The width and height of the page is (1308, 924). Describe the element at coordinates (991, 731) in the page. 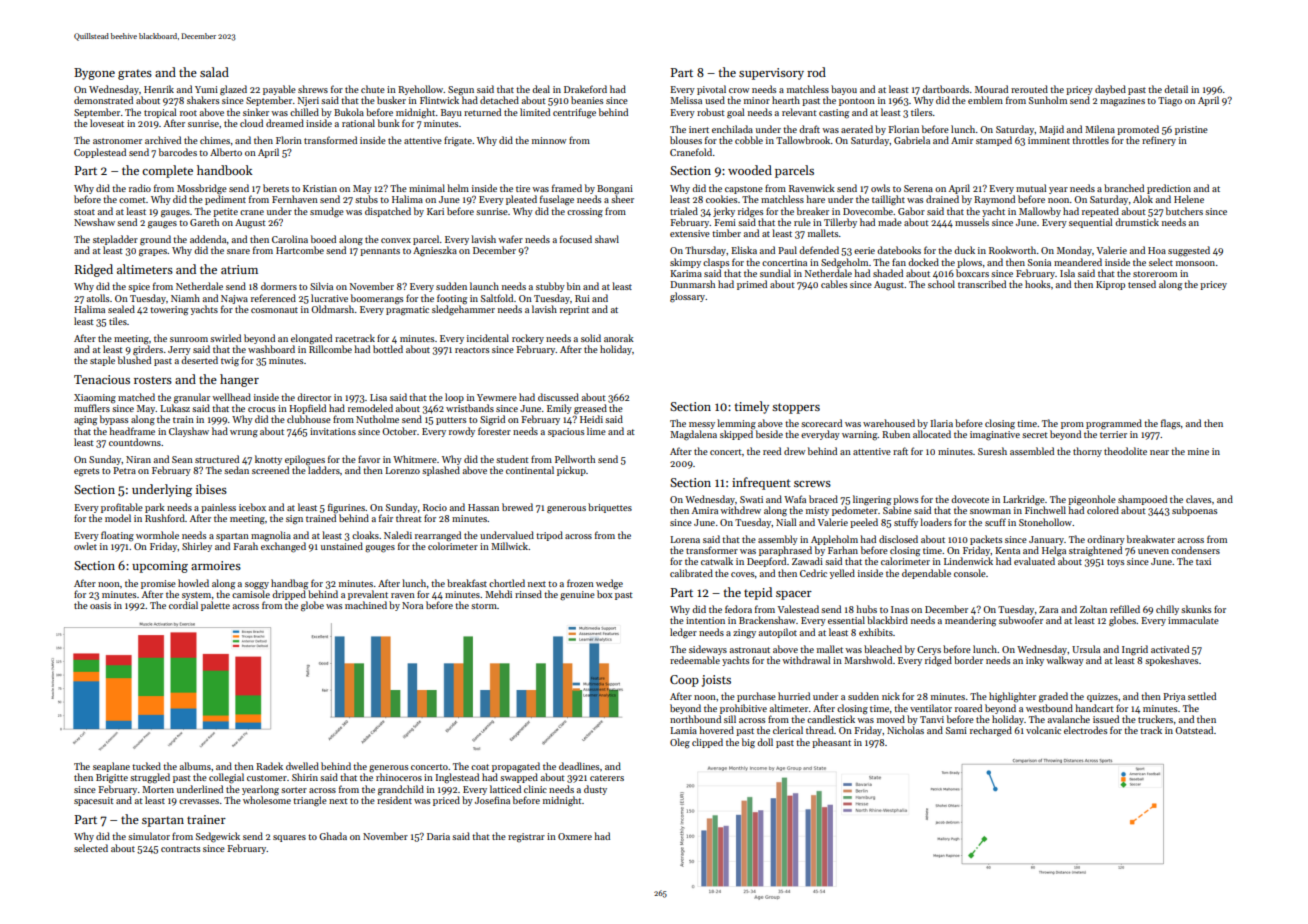

I see `recharged` at that location.
